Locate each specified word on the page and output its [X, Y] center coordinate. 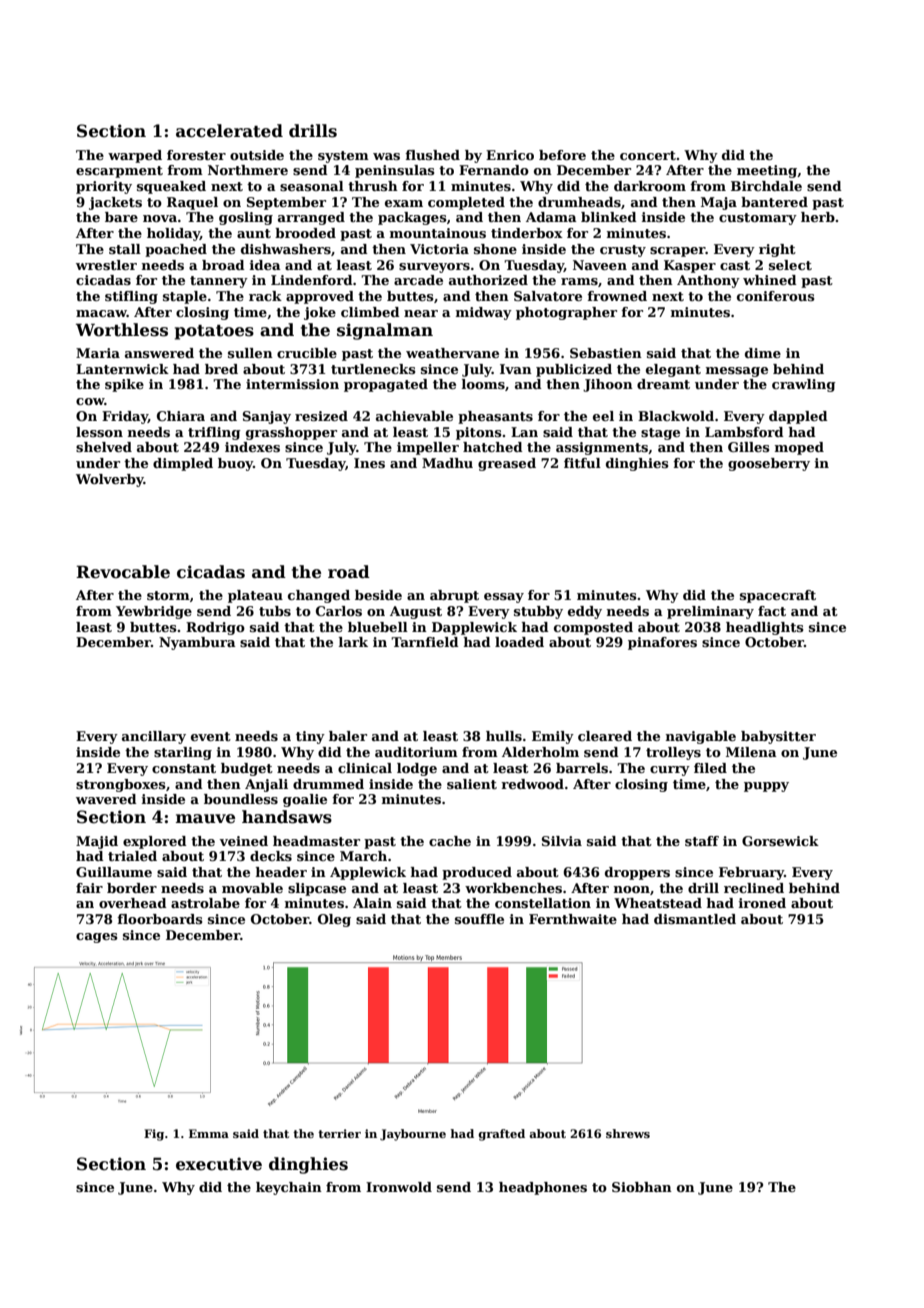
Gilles [749, 447]
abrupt [454, 596]
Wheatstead [658, 903]
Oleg [334, 920]
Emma [209, 1133]
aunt [254, 233]
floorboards [160, 919]
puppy [766, 787]
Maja [719, 203]
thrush [373, 186]
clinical [365, 768]
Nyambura [197, 643]
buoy [235, 464]
